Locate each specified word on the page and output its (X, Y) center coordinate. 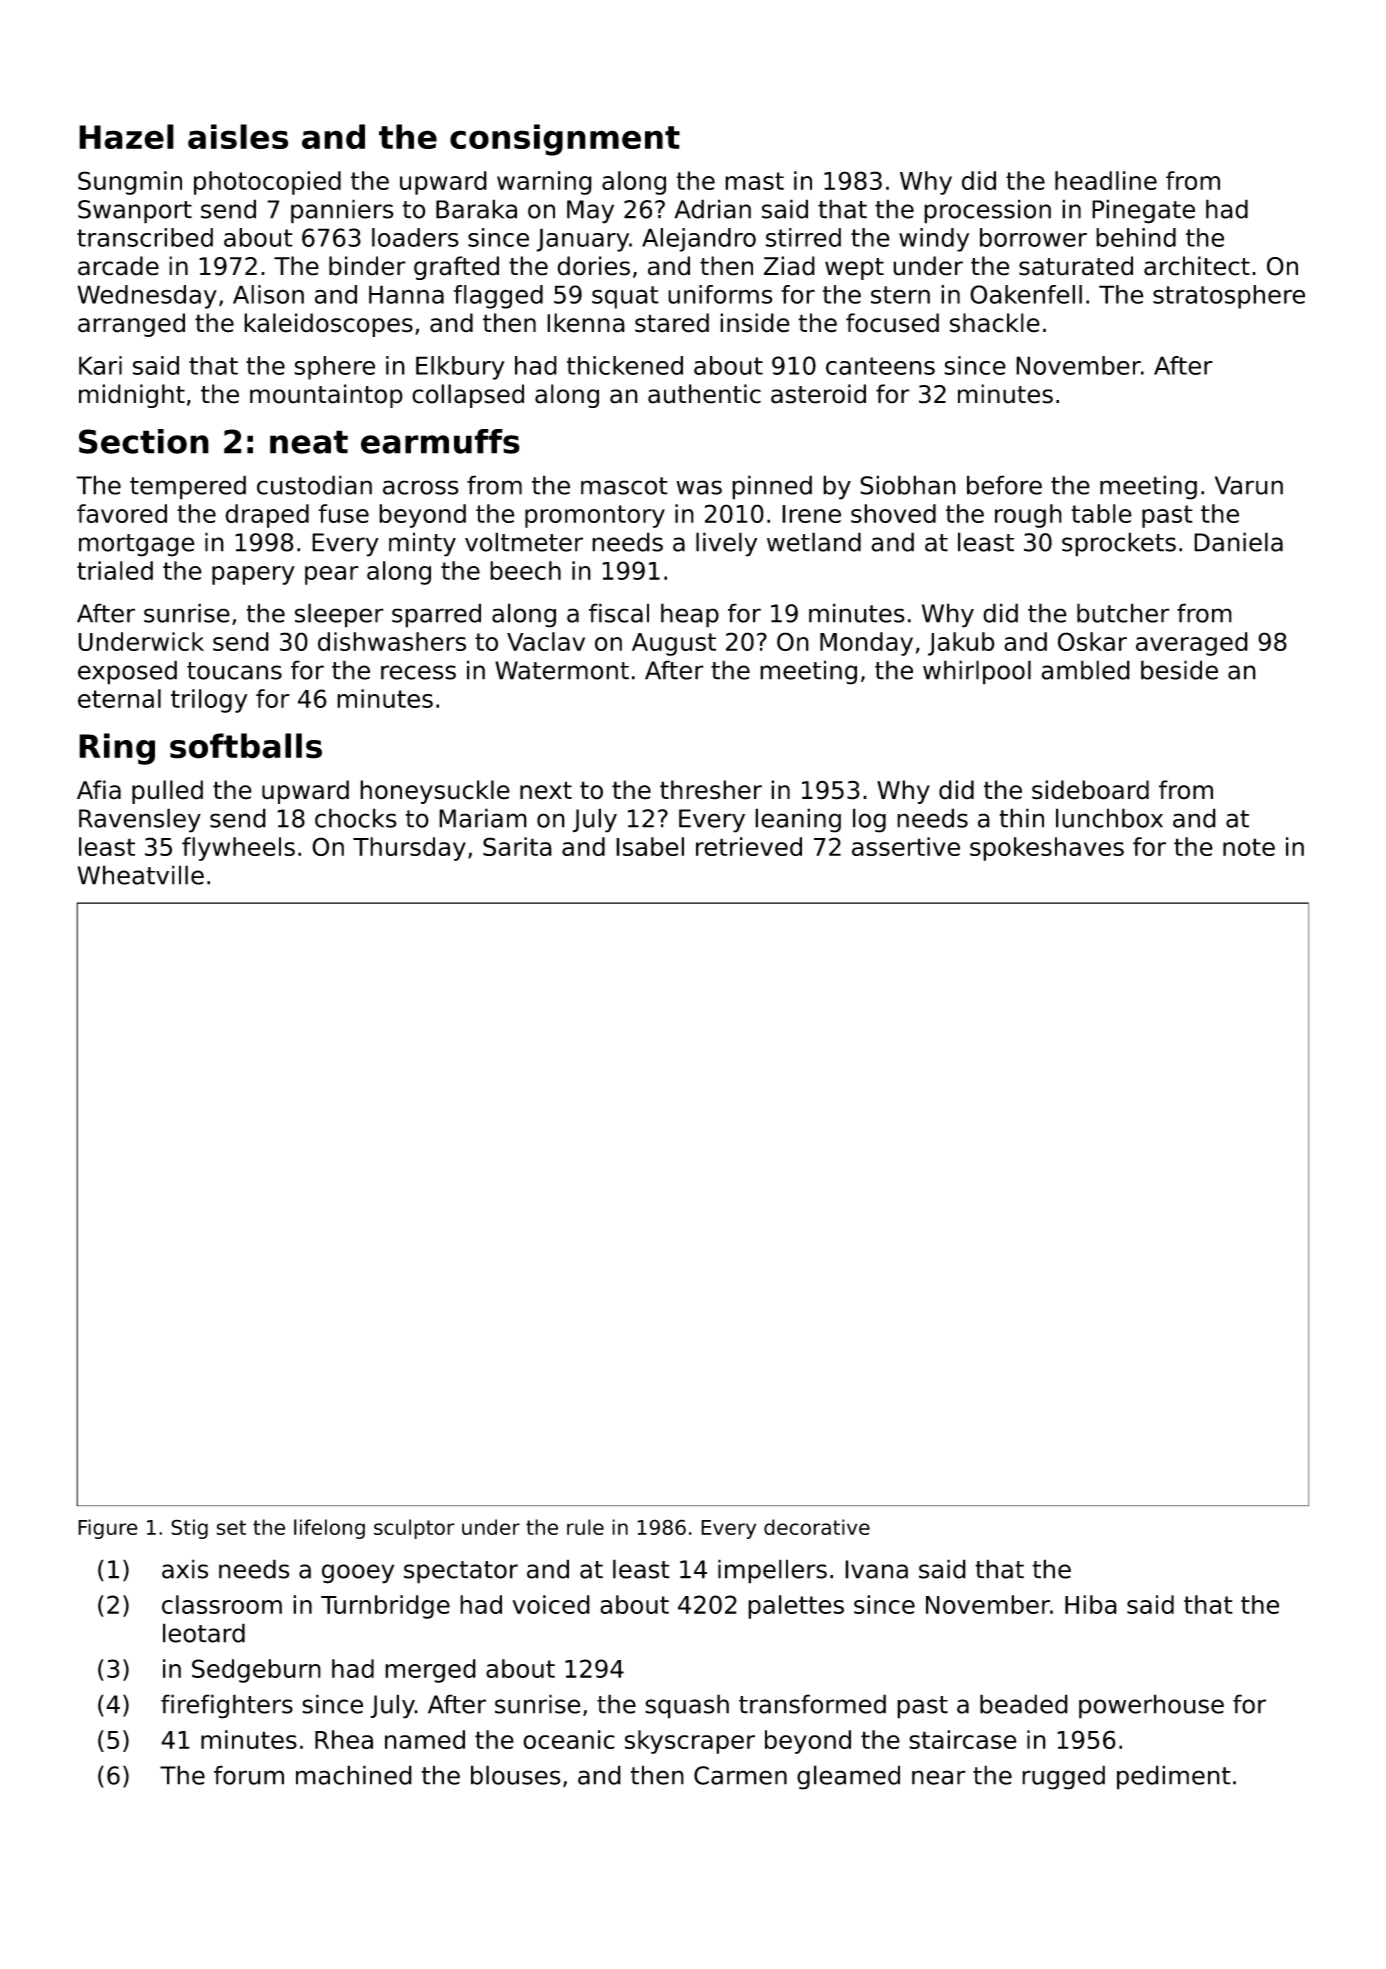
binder (367, 266)
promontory (595, 516)
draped (267, 516)
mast (754, 181)
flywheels (238, 849)
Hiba (1091, 1604)
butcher (1123, 613)
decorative (817, 1527)
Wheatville (141, 875)
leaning (798, 820)
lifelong (329, 1529)
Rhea (344, 1739)
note (1249, 847)
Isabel (650, 846)
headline (1106, 180)
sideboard (1090, 790)
